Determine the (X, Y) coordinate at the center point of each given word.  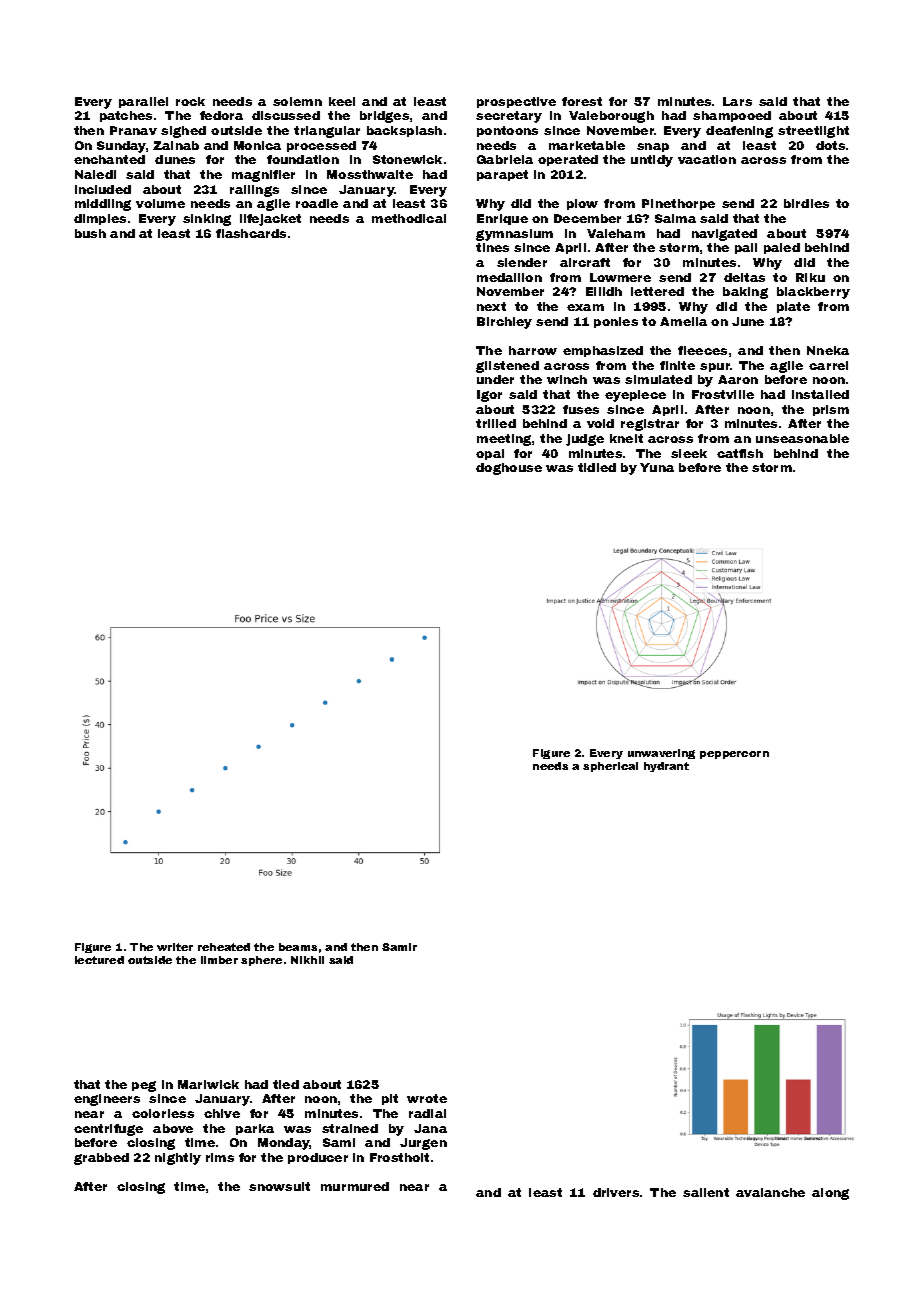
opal (490, 454)
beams (298, 947)
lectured (99, 960)
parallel (143, 102)
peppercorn (734, 755)
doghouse (509, 469)
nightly (178, 1159)
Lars (737, 101)
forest (582, 101)
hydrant (666, 767)
